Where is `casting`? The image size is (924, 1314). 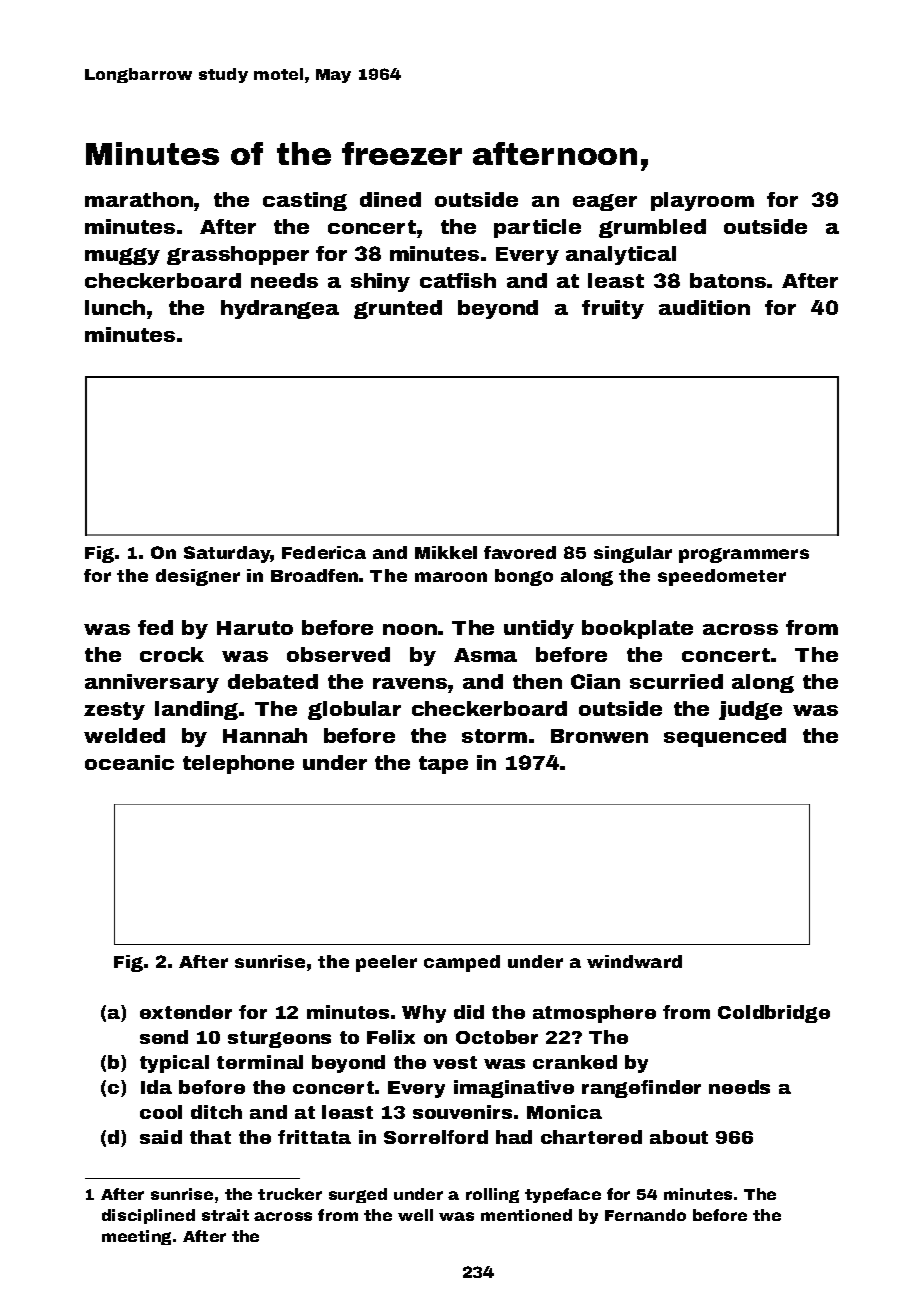
casting is located at coordinates (305, 201).
